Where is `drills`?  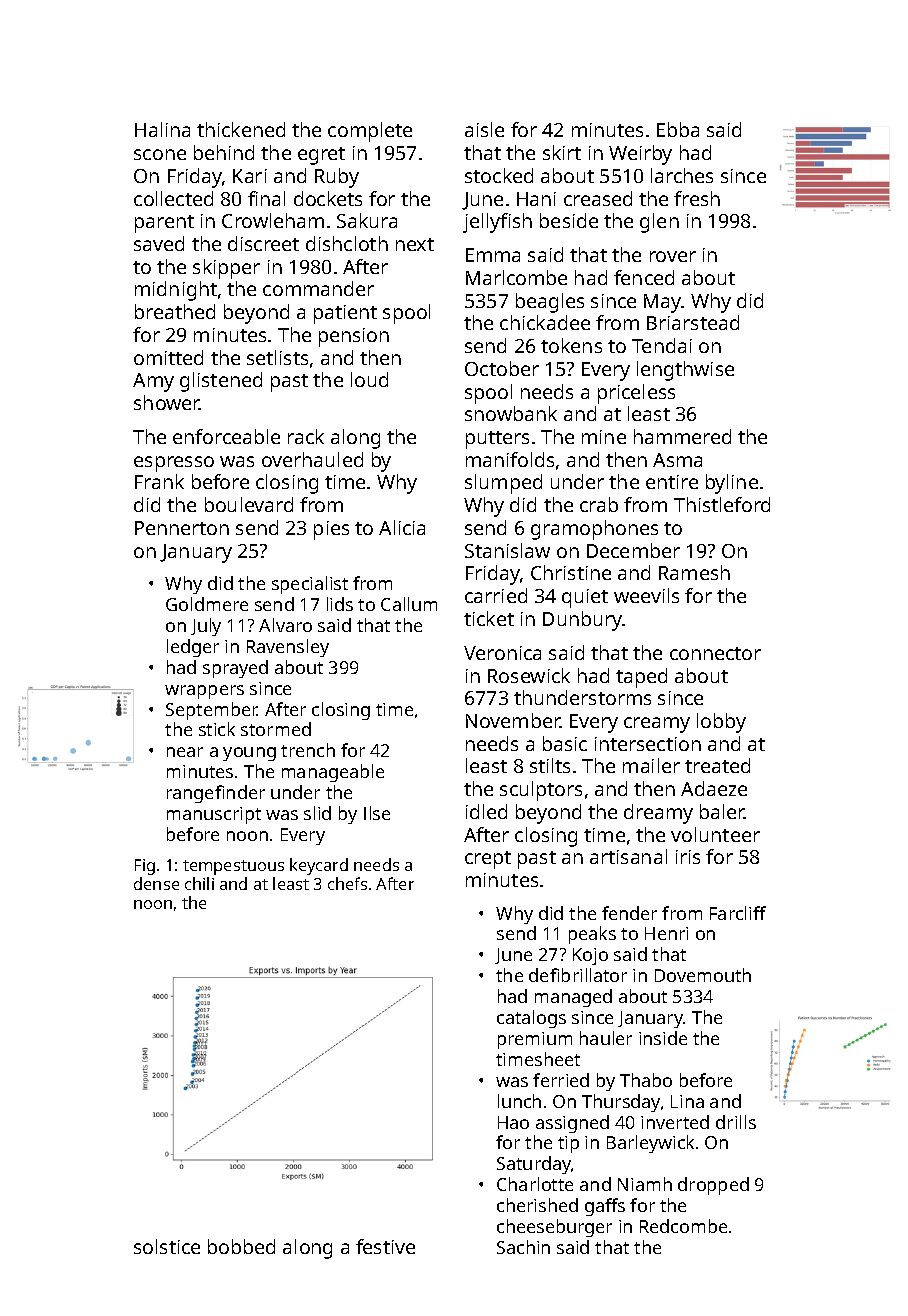
drills is located at coordinates (736, 1122).
